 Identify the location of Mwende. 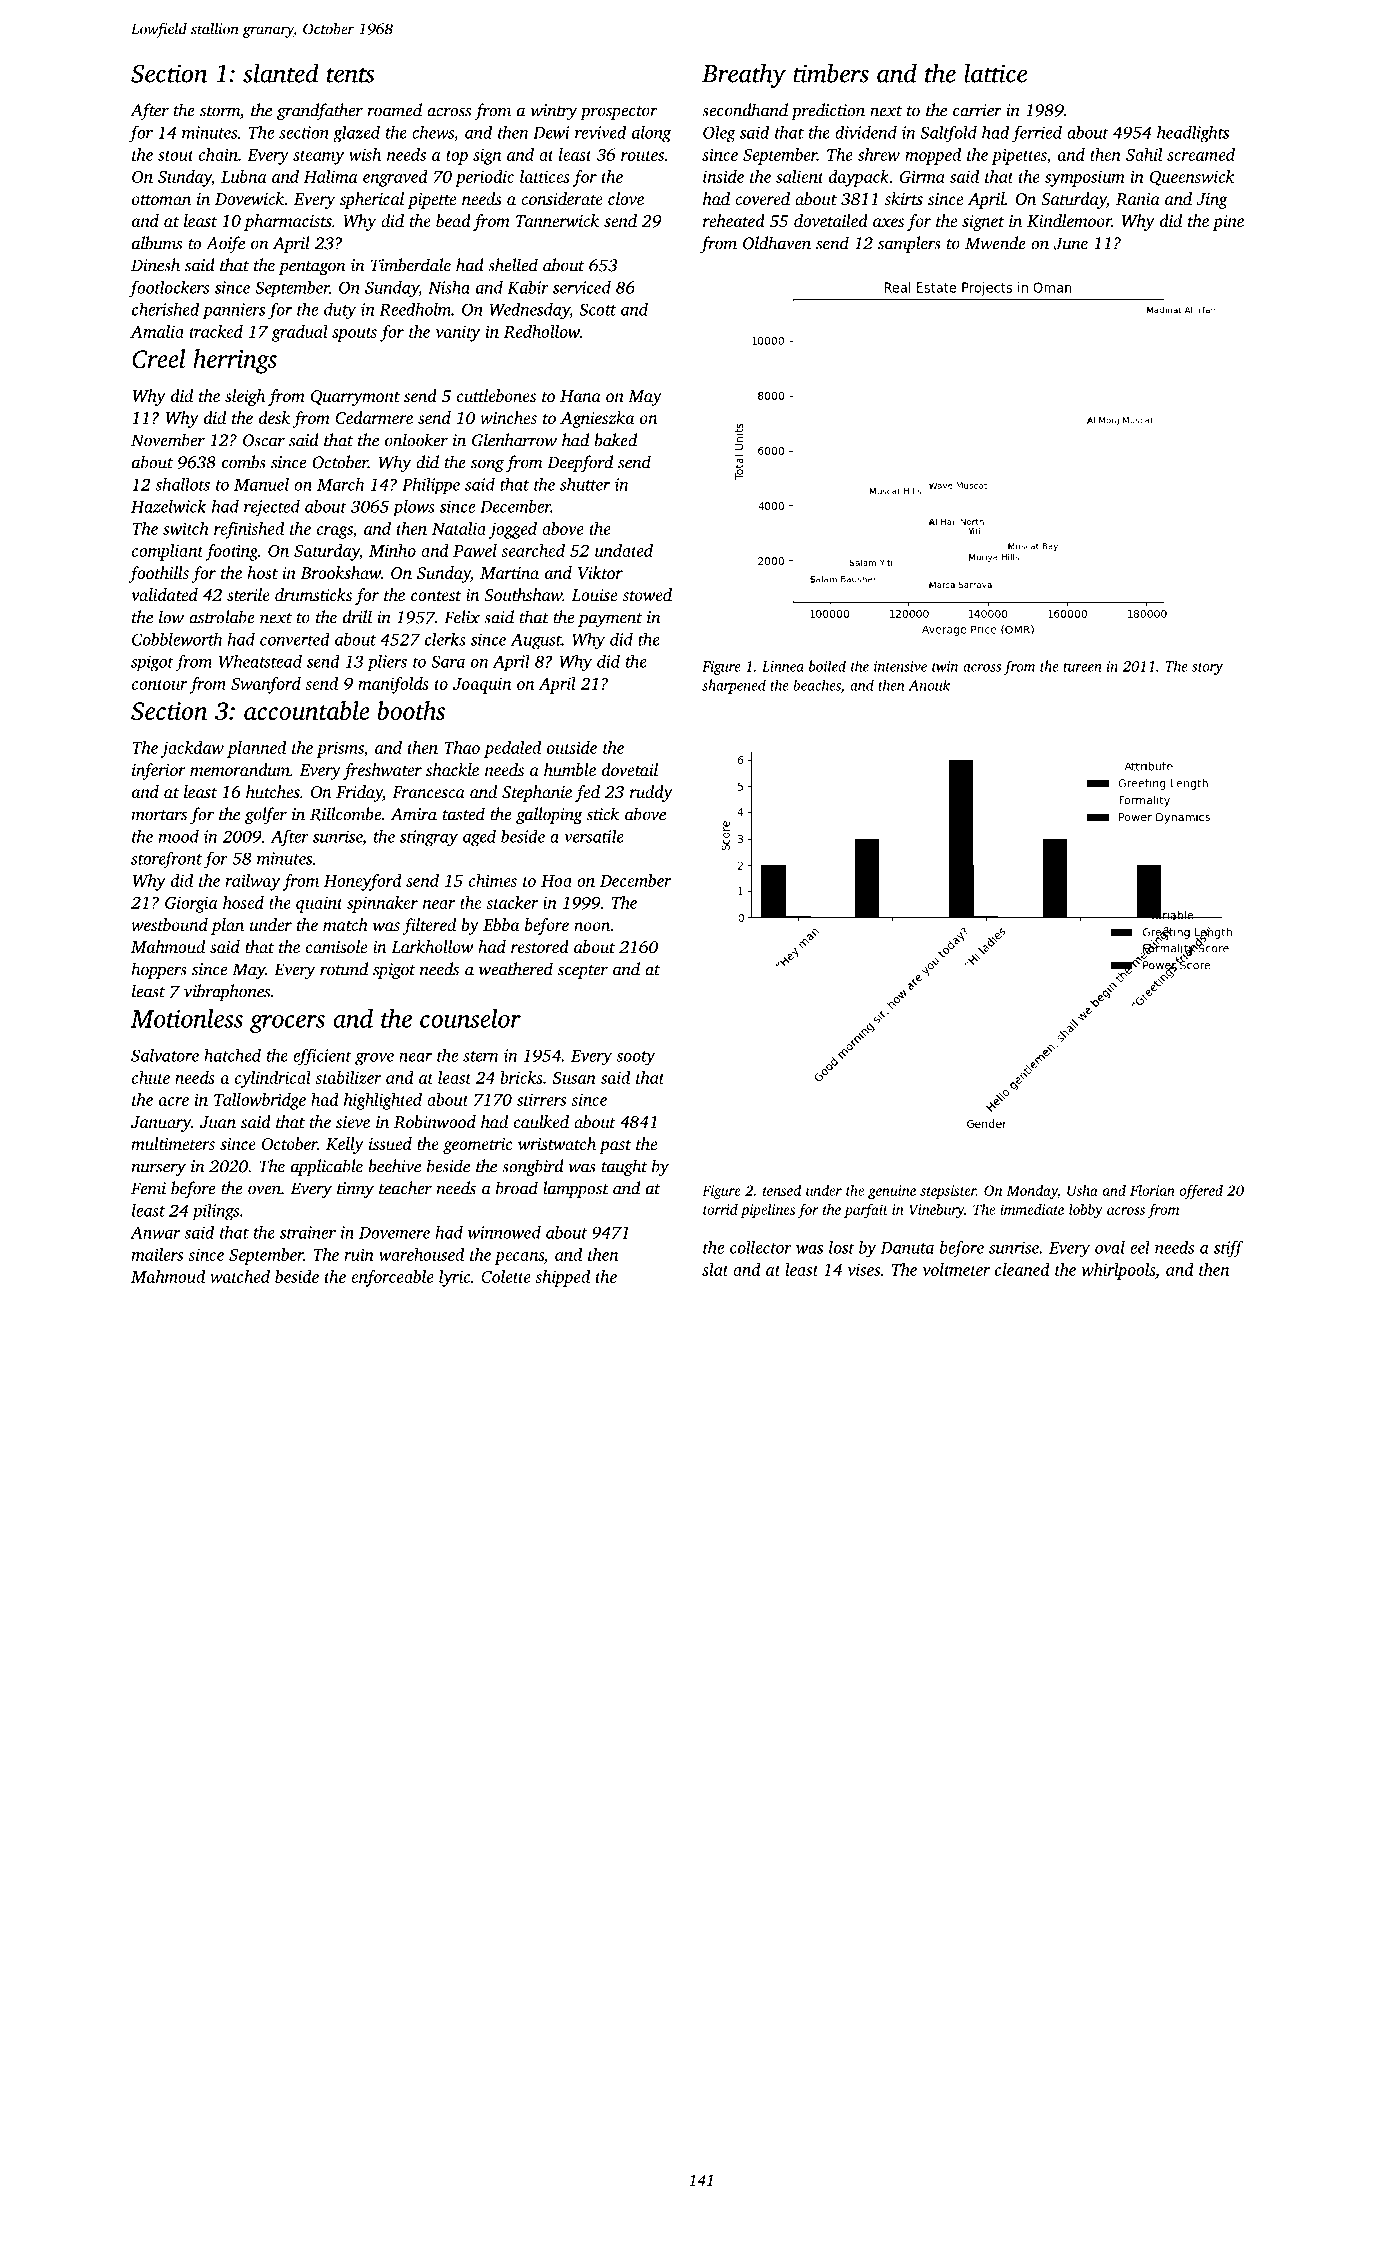
(995, 243).
